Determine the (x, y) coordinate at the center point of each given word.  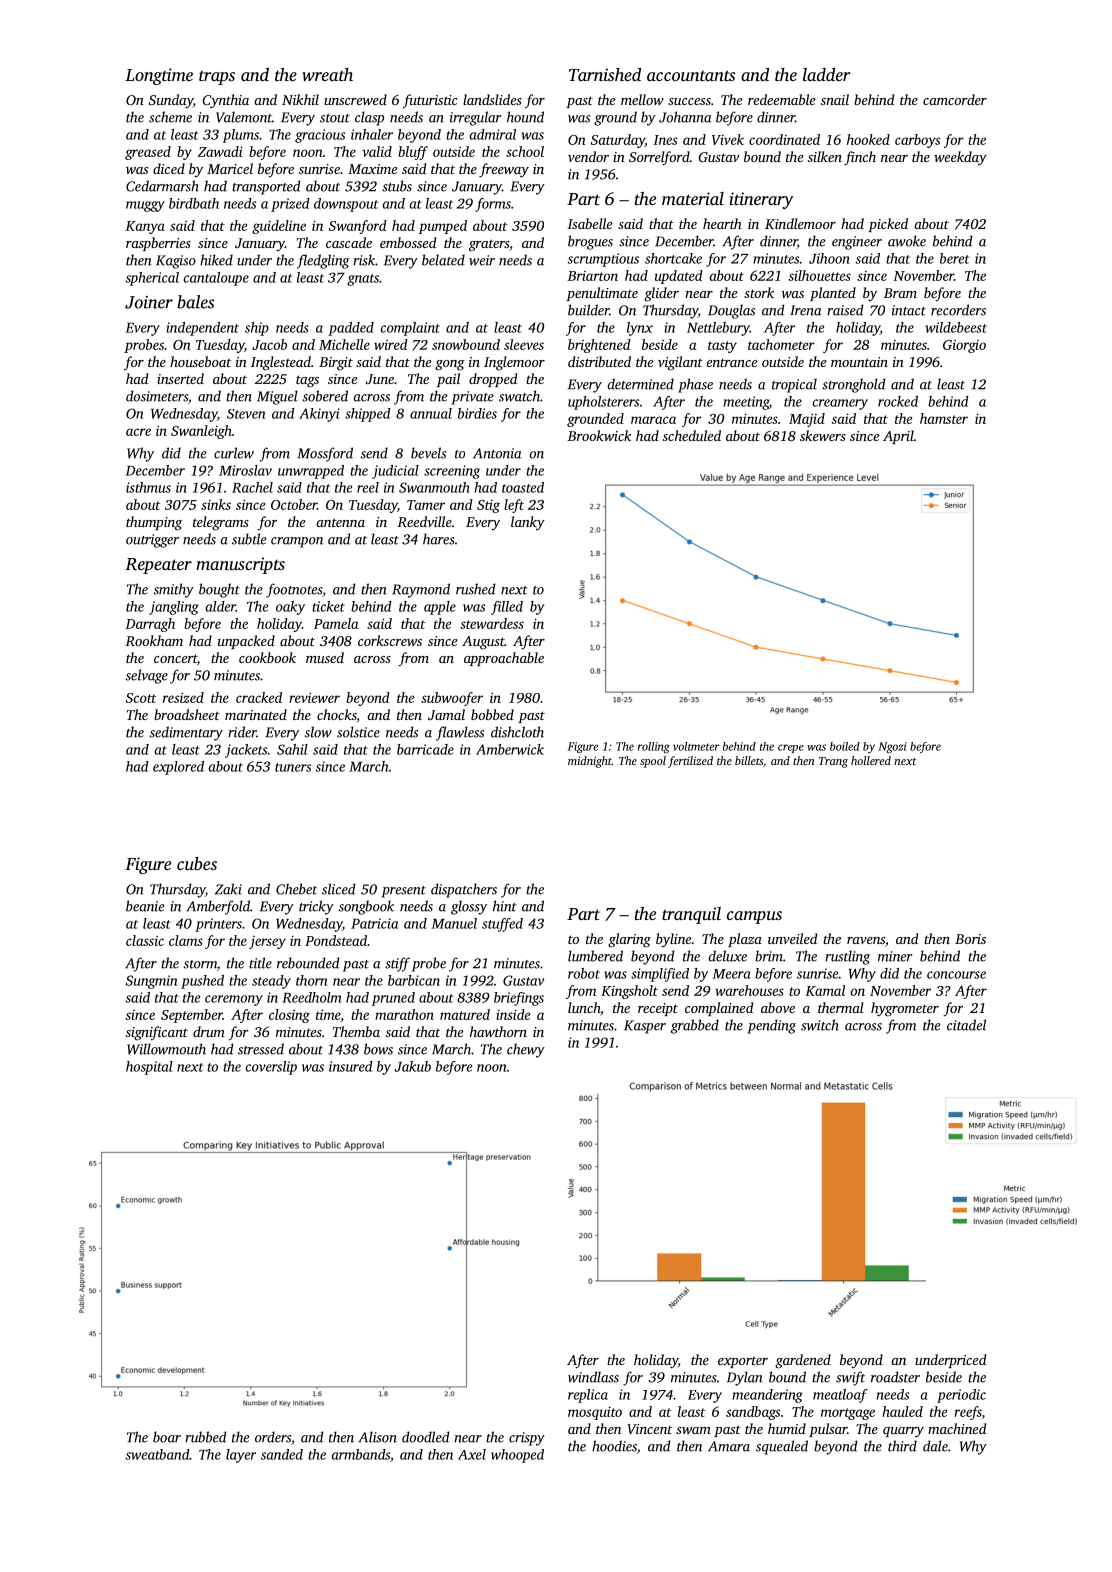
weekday (960, 158)
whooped (517, 1456)
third (902, 1446)
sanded (282, 1454)
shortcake (673, 258)
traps (217, 78)
